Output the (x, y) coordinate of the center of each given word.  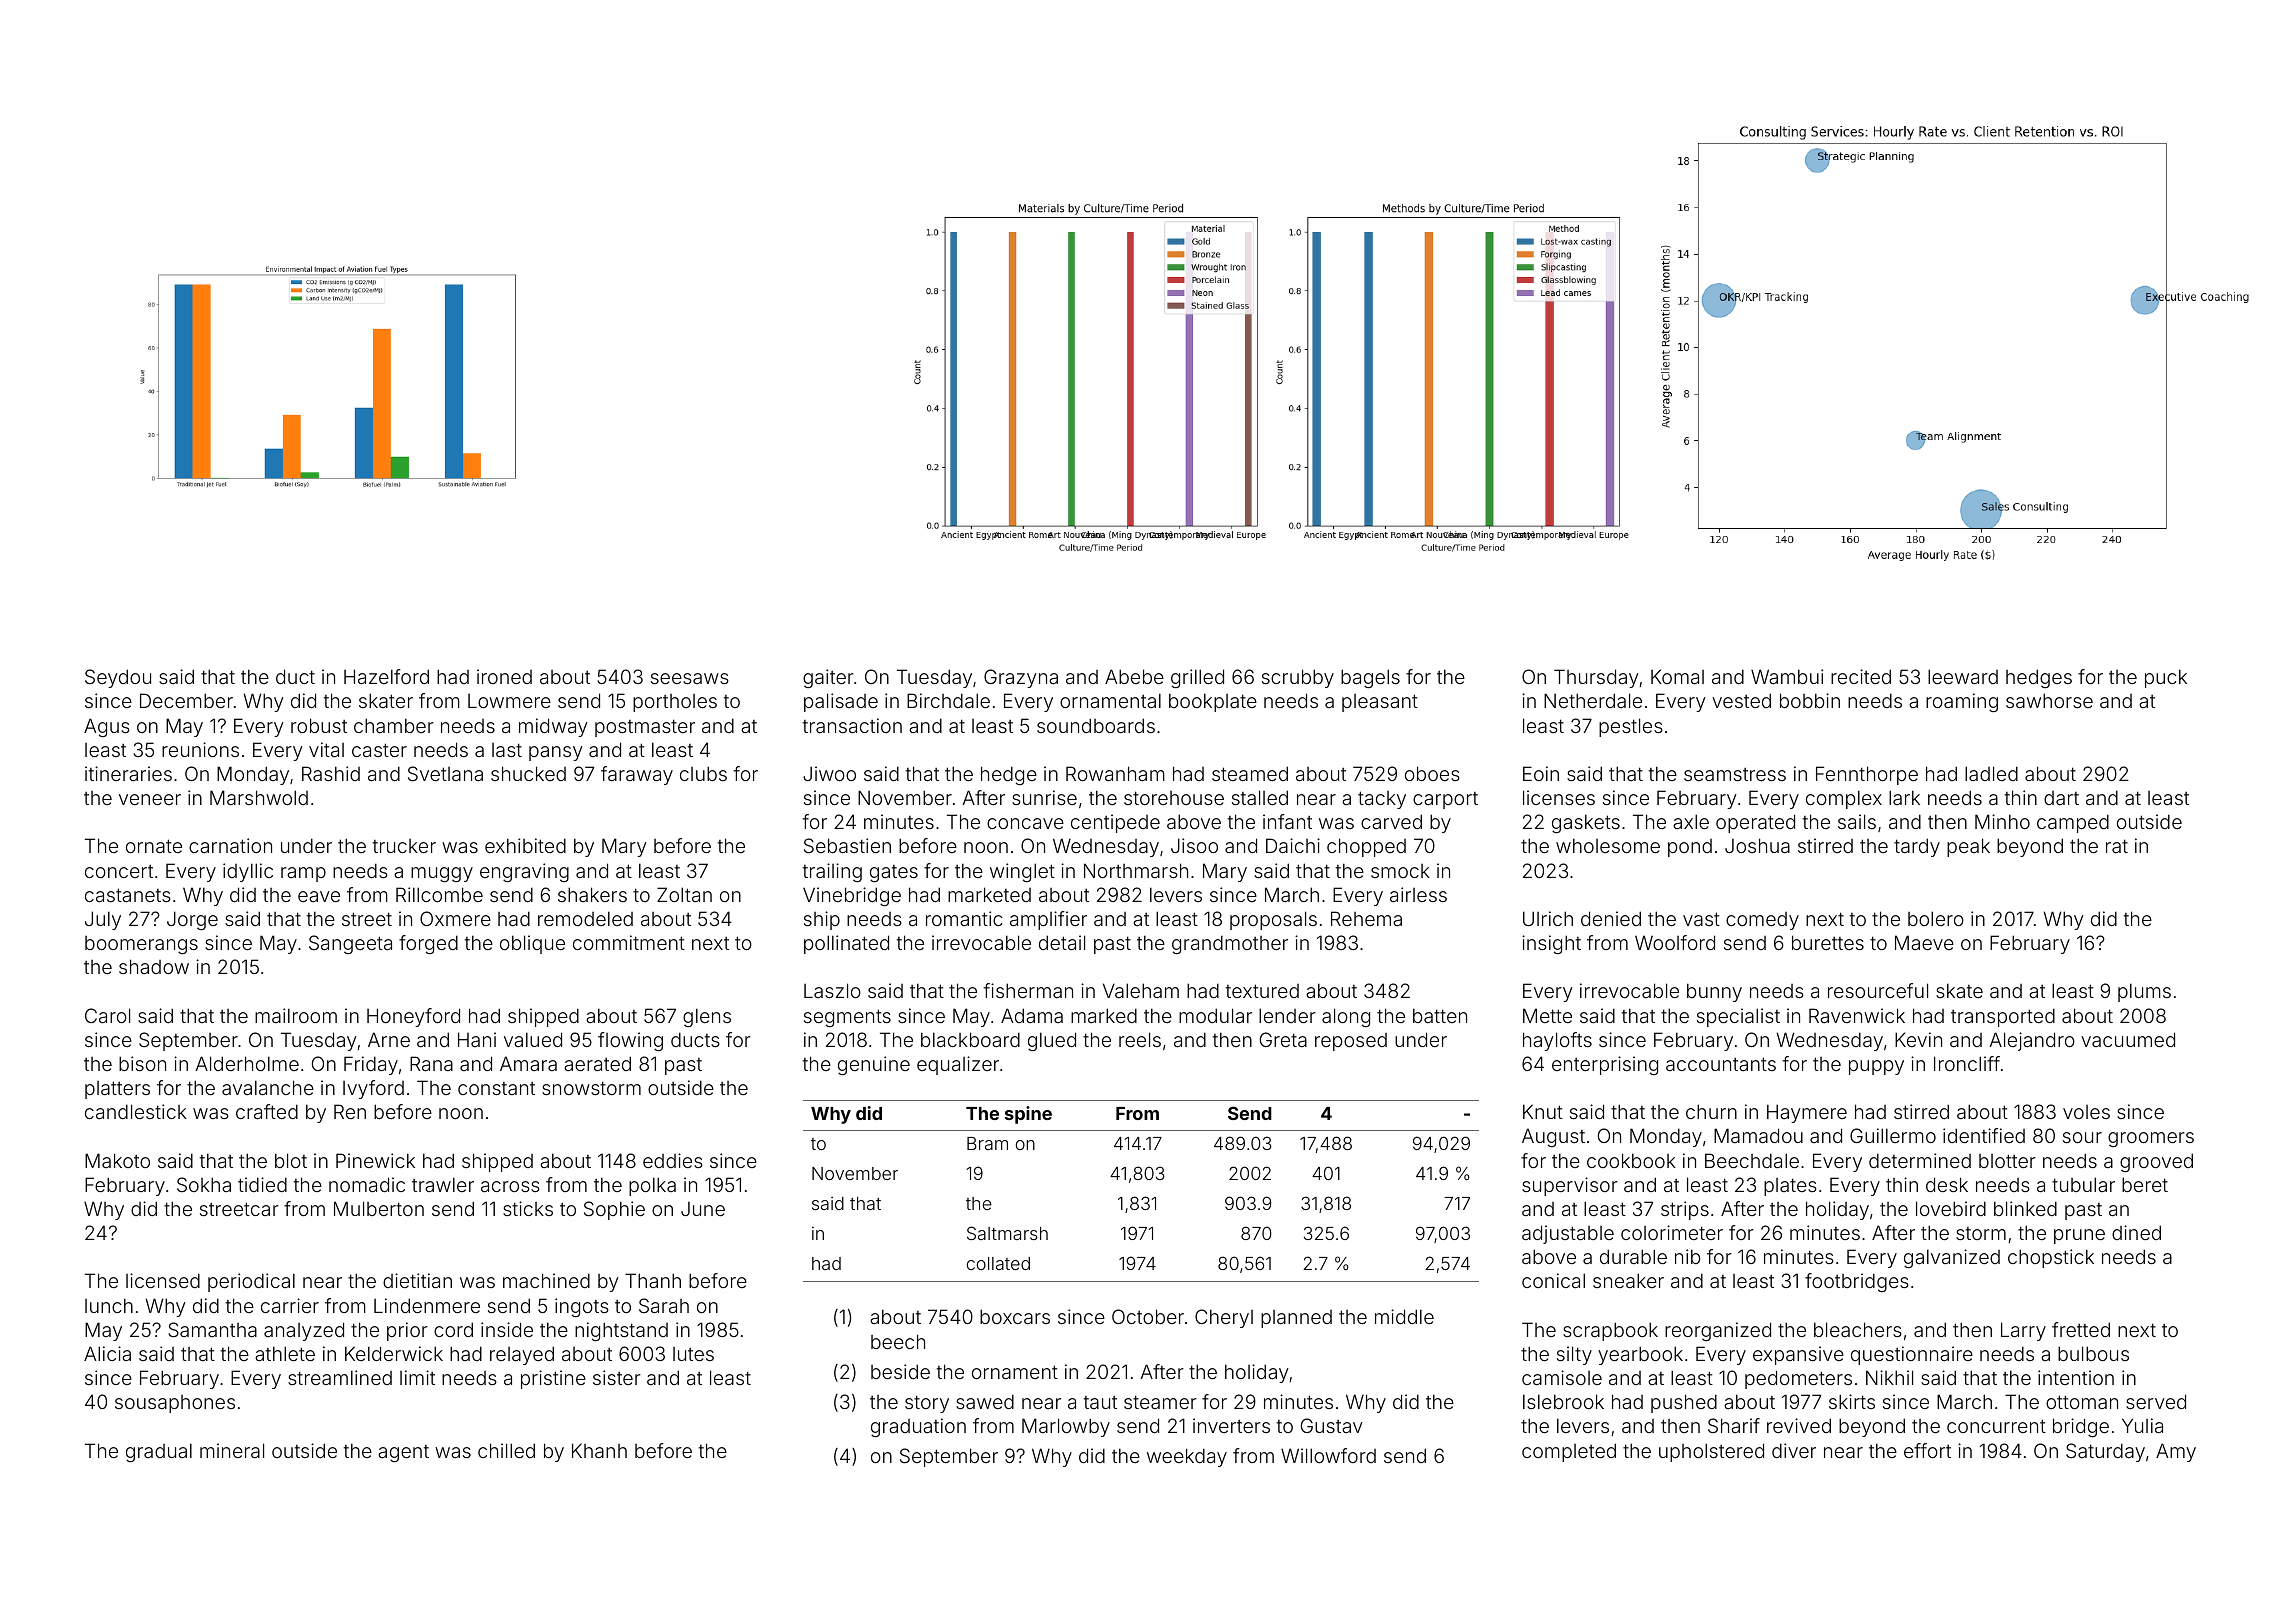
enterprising (1605, 1065)
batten (1440, 1015)
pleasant (1380, 703)
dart (2061, 798)
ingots (582, 1307)
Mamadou (1758, 1135)
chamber (394, 725)
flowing (630, 1041)
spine (1028, 1115)
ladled (1991, 773)
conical (1553, 1280)
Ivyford (373, 1089)
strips (1685, 1210)
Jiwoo (829, 773)
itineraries (128, 773)
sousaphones (175, 1404)
